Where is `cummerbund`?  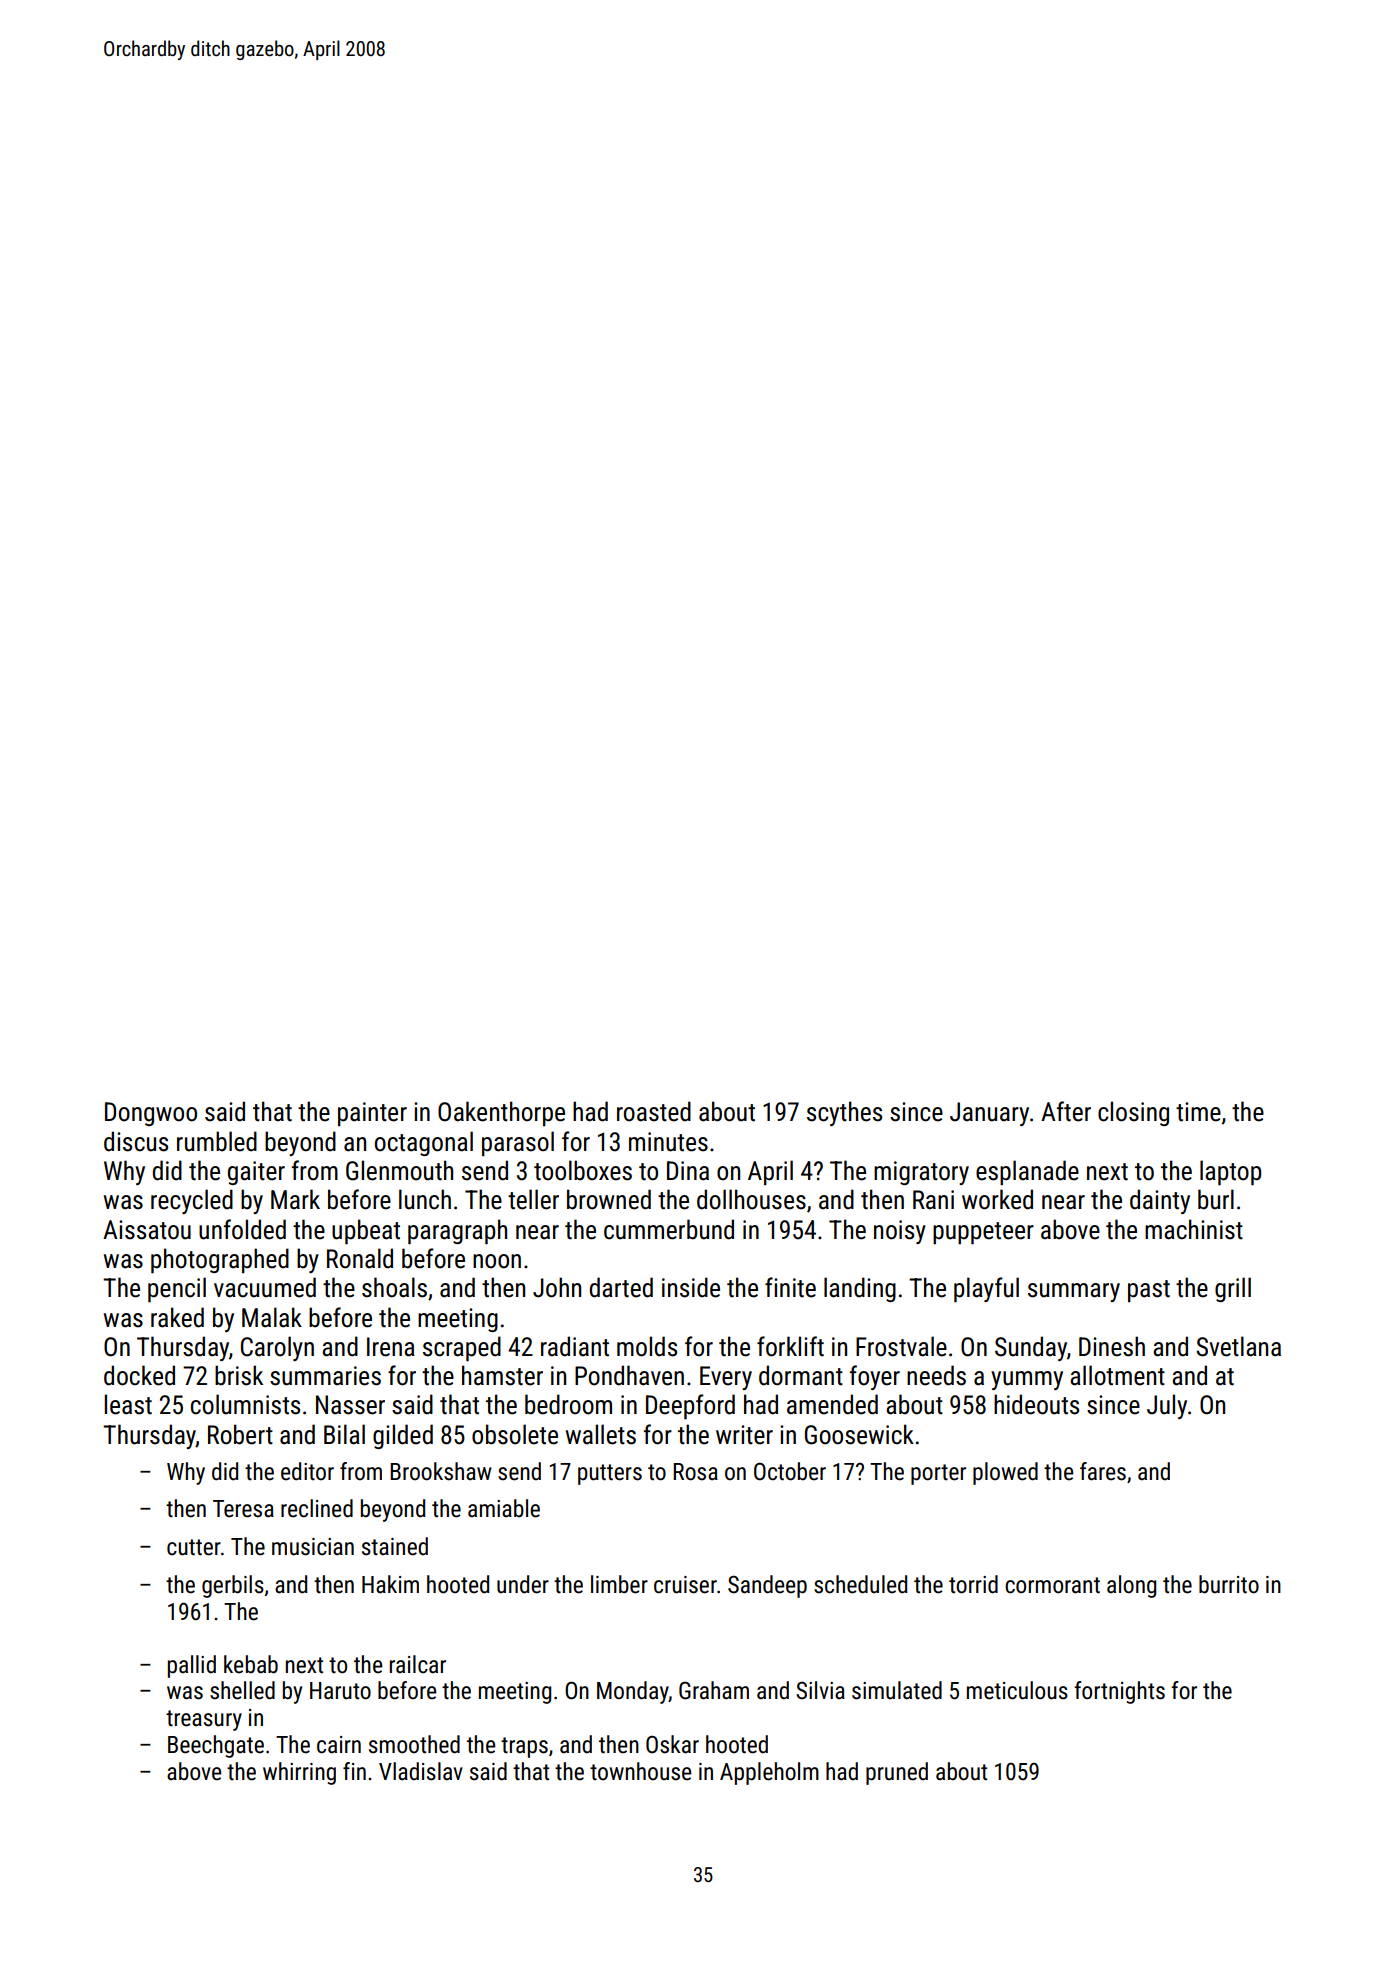 cummerbund is located at coordinates (669, 1229).
